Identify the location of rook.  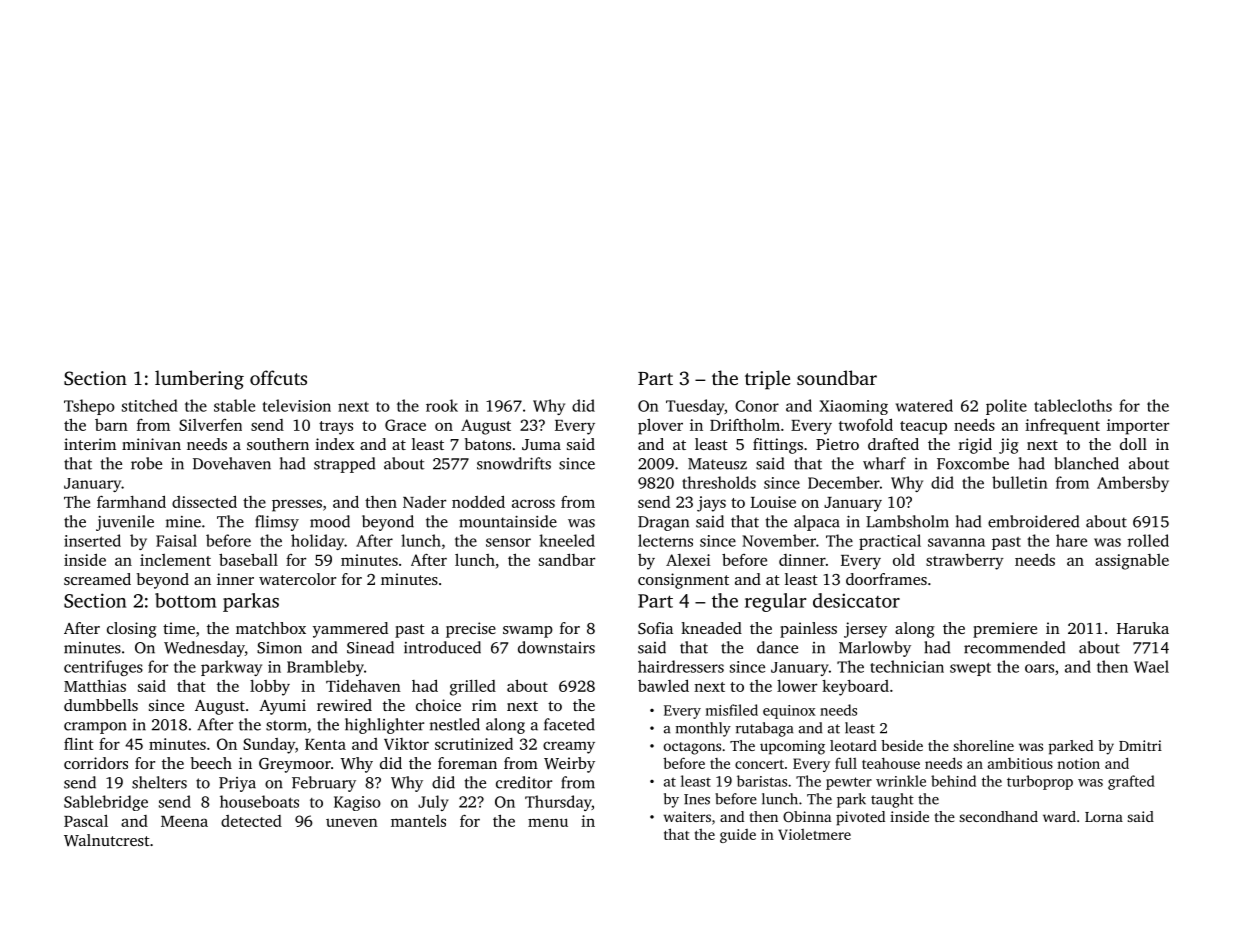
(442, 405).
